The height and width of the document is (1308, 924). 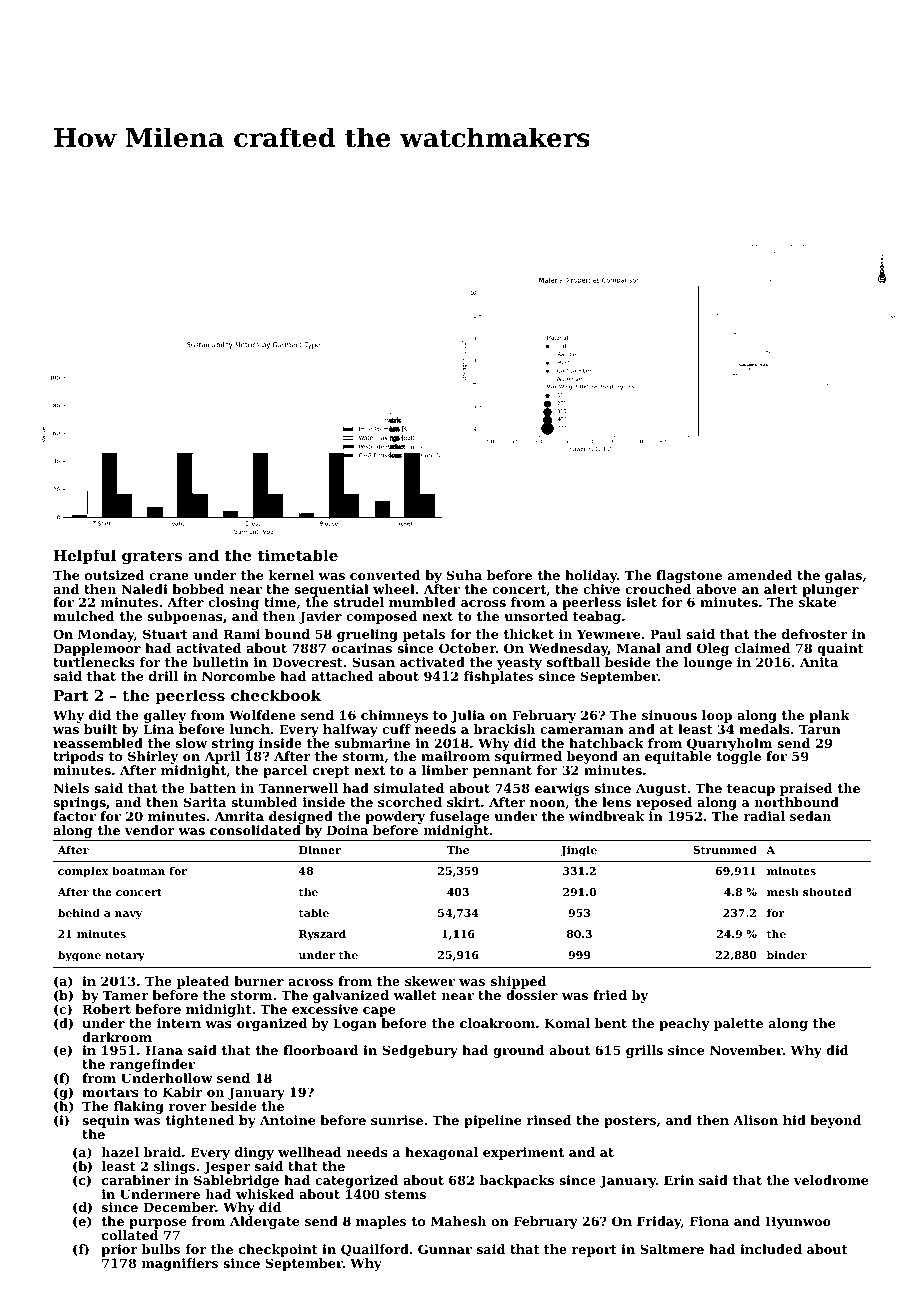 What do you see at coordinates (464, 575) in the document?
I see `Suha` at bounding box center [464, 575].
